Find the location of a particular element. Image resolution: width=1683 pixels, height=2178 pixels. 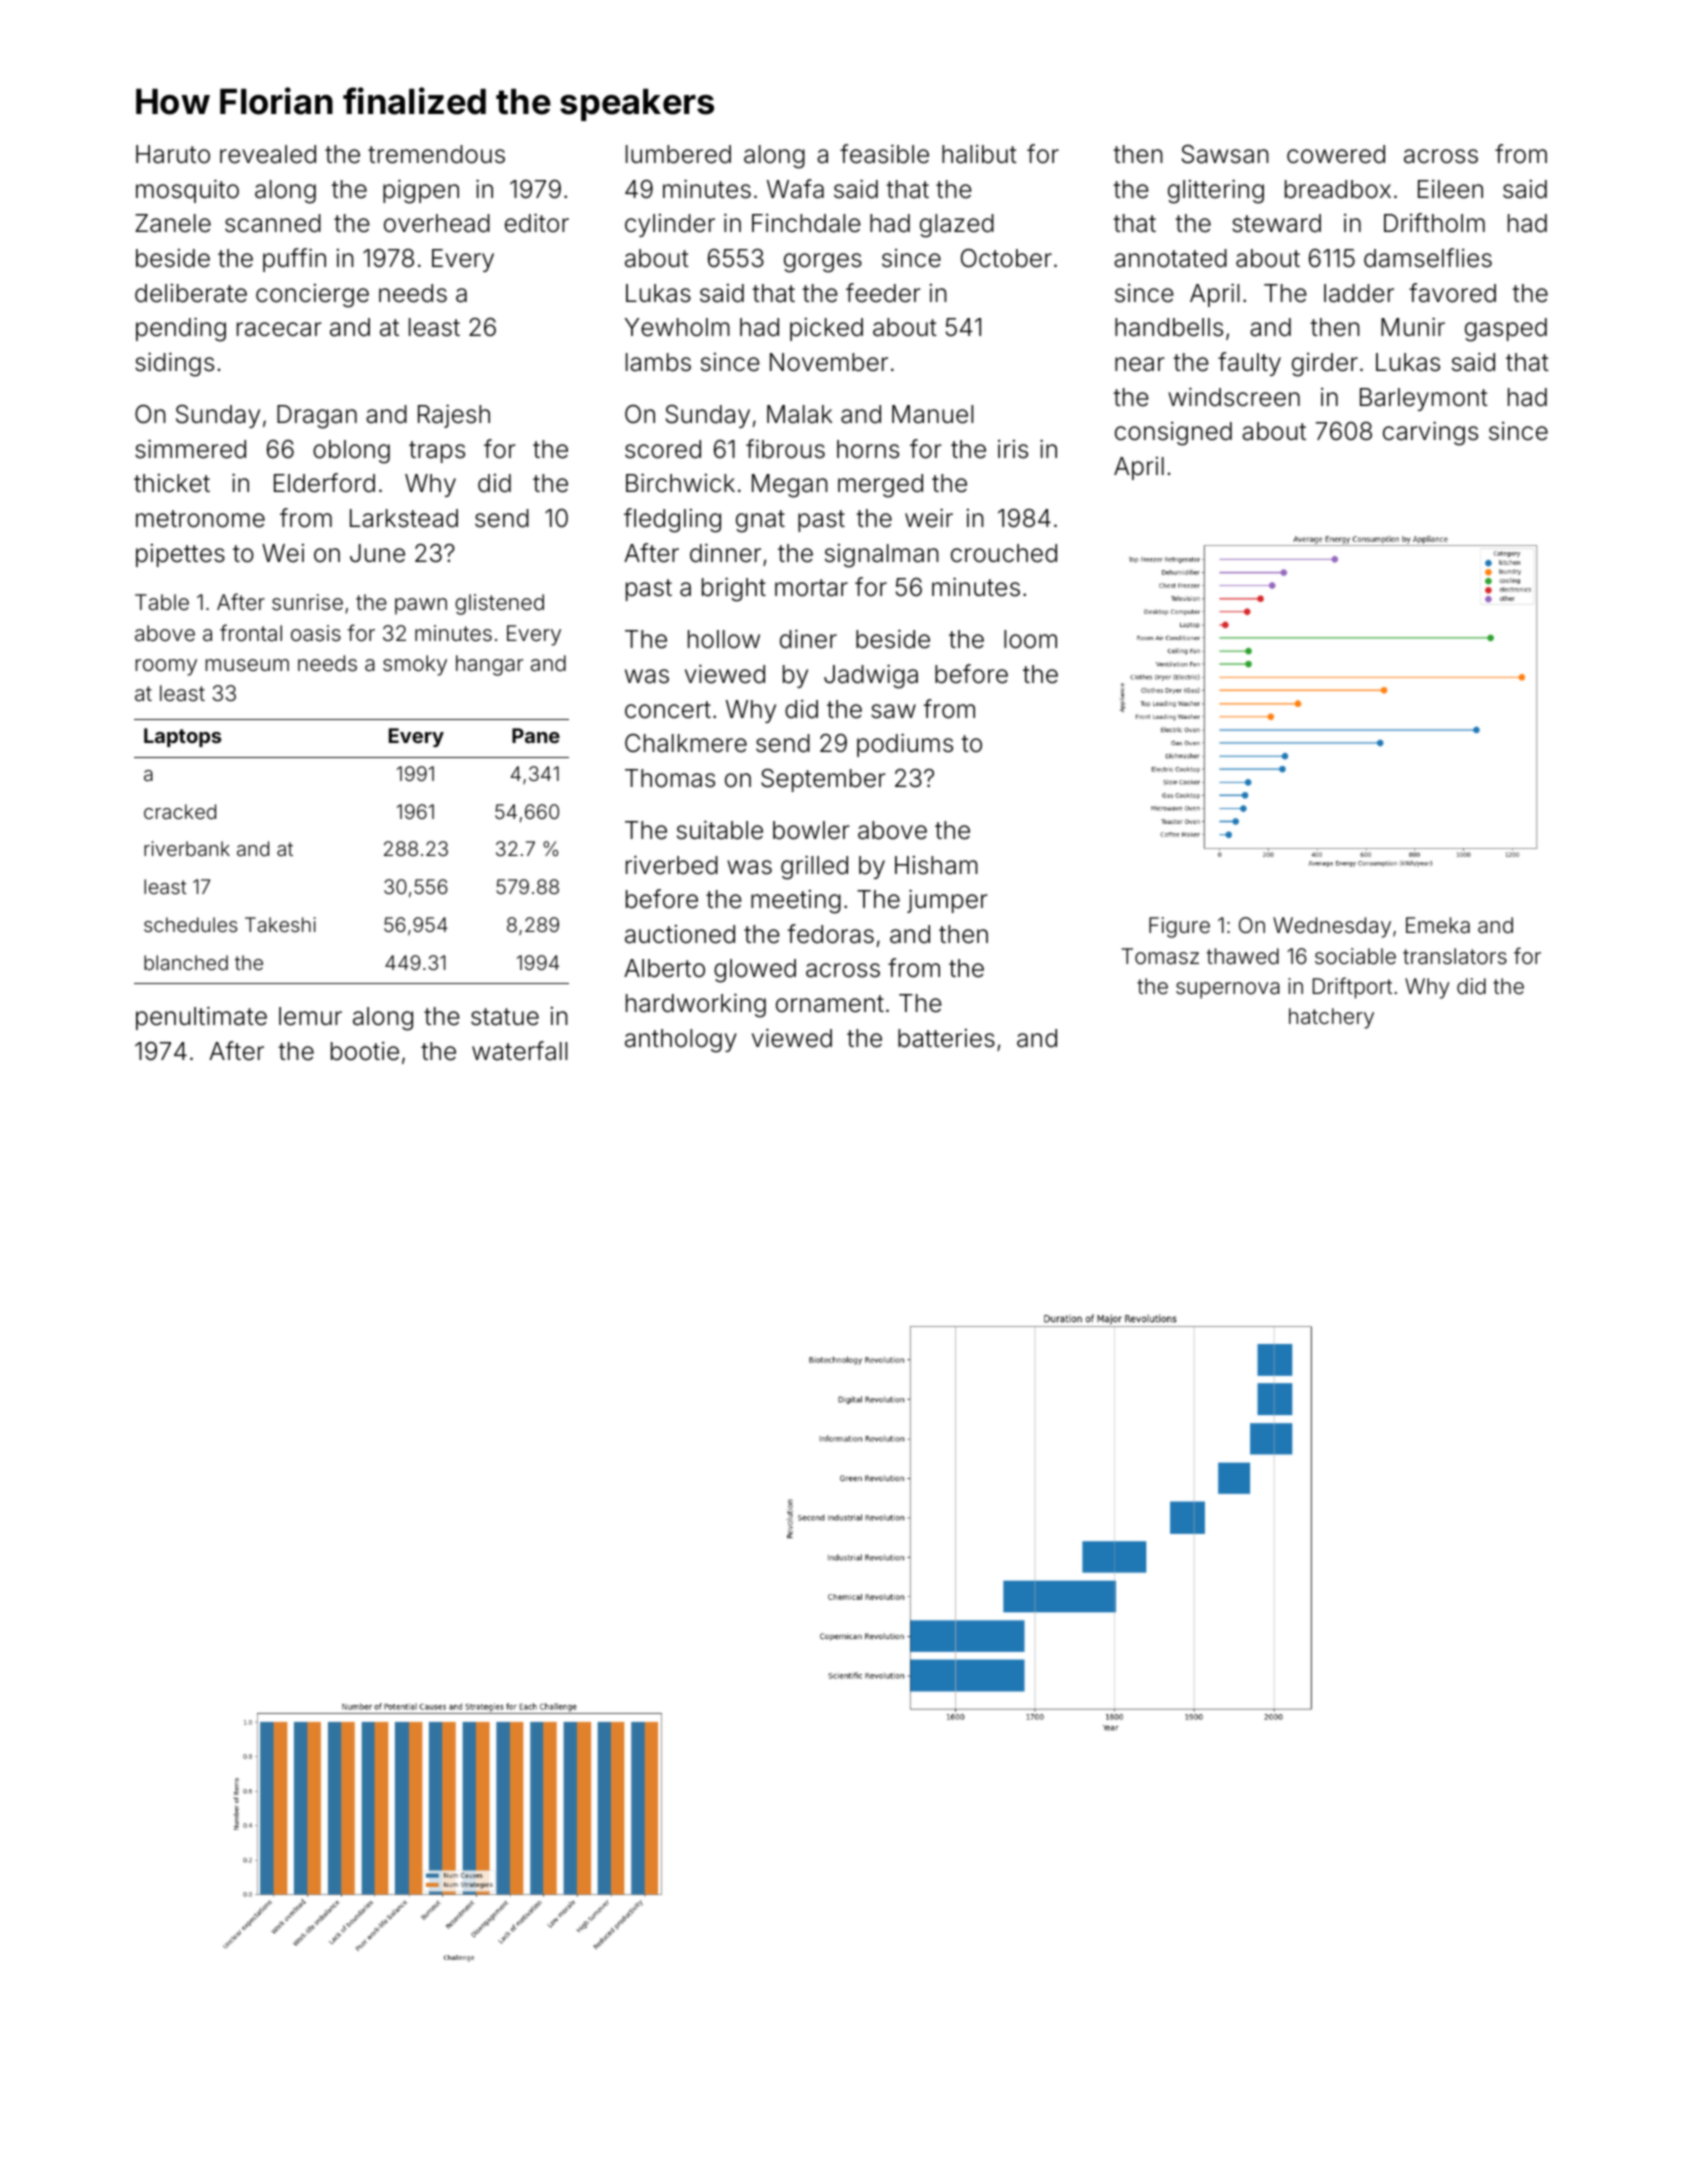

smoky is located at coordinates (415, 665).
